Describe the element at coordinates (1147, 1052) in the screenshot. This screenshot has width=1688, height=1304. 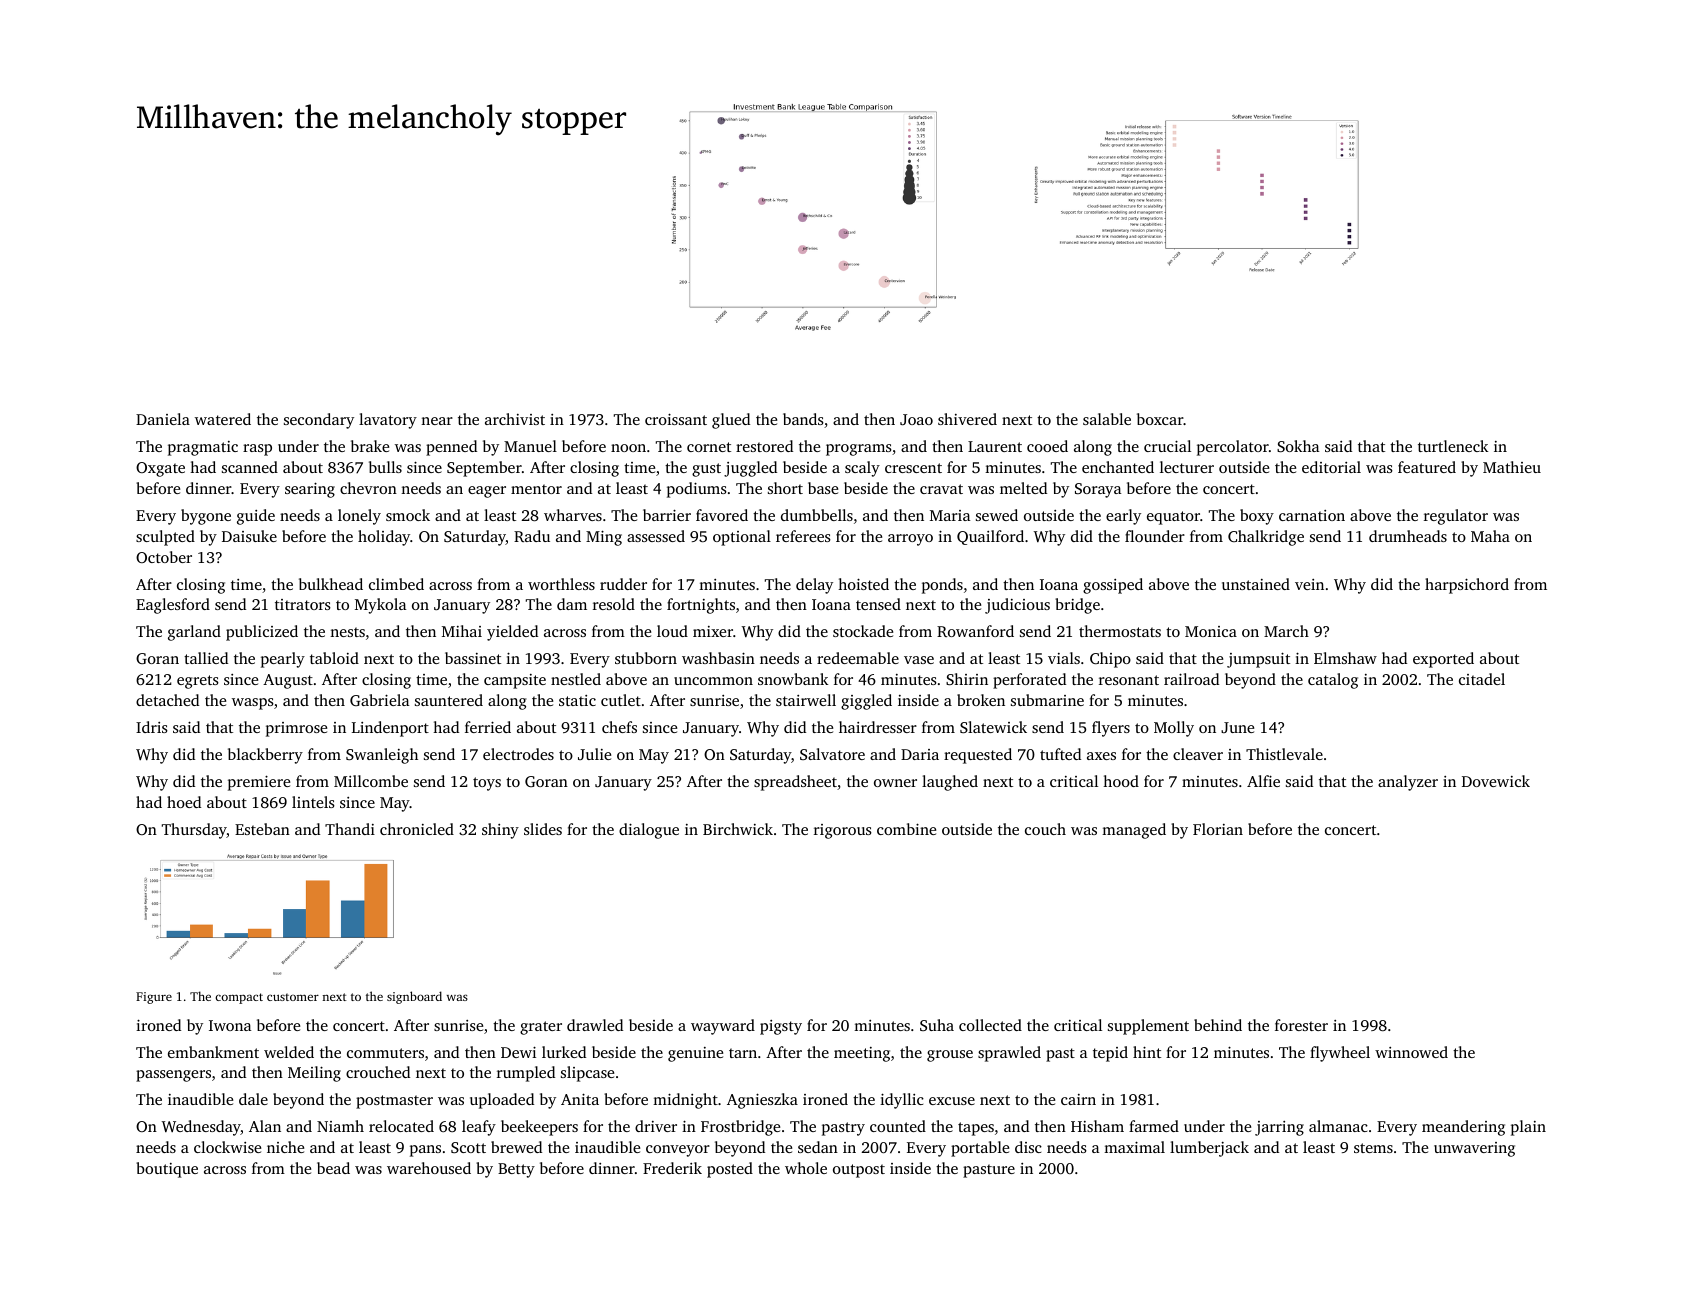
I see `hint` at that location.
